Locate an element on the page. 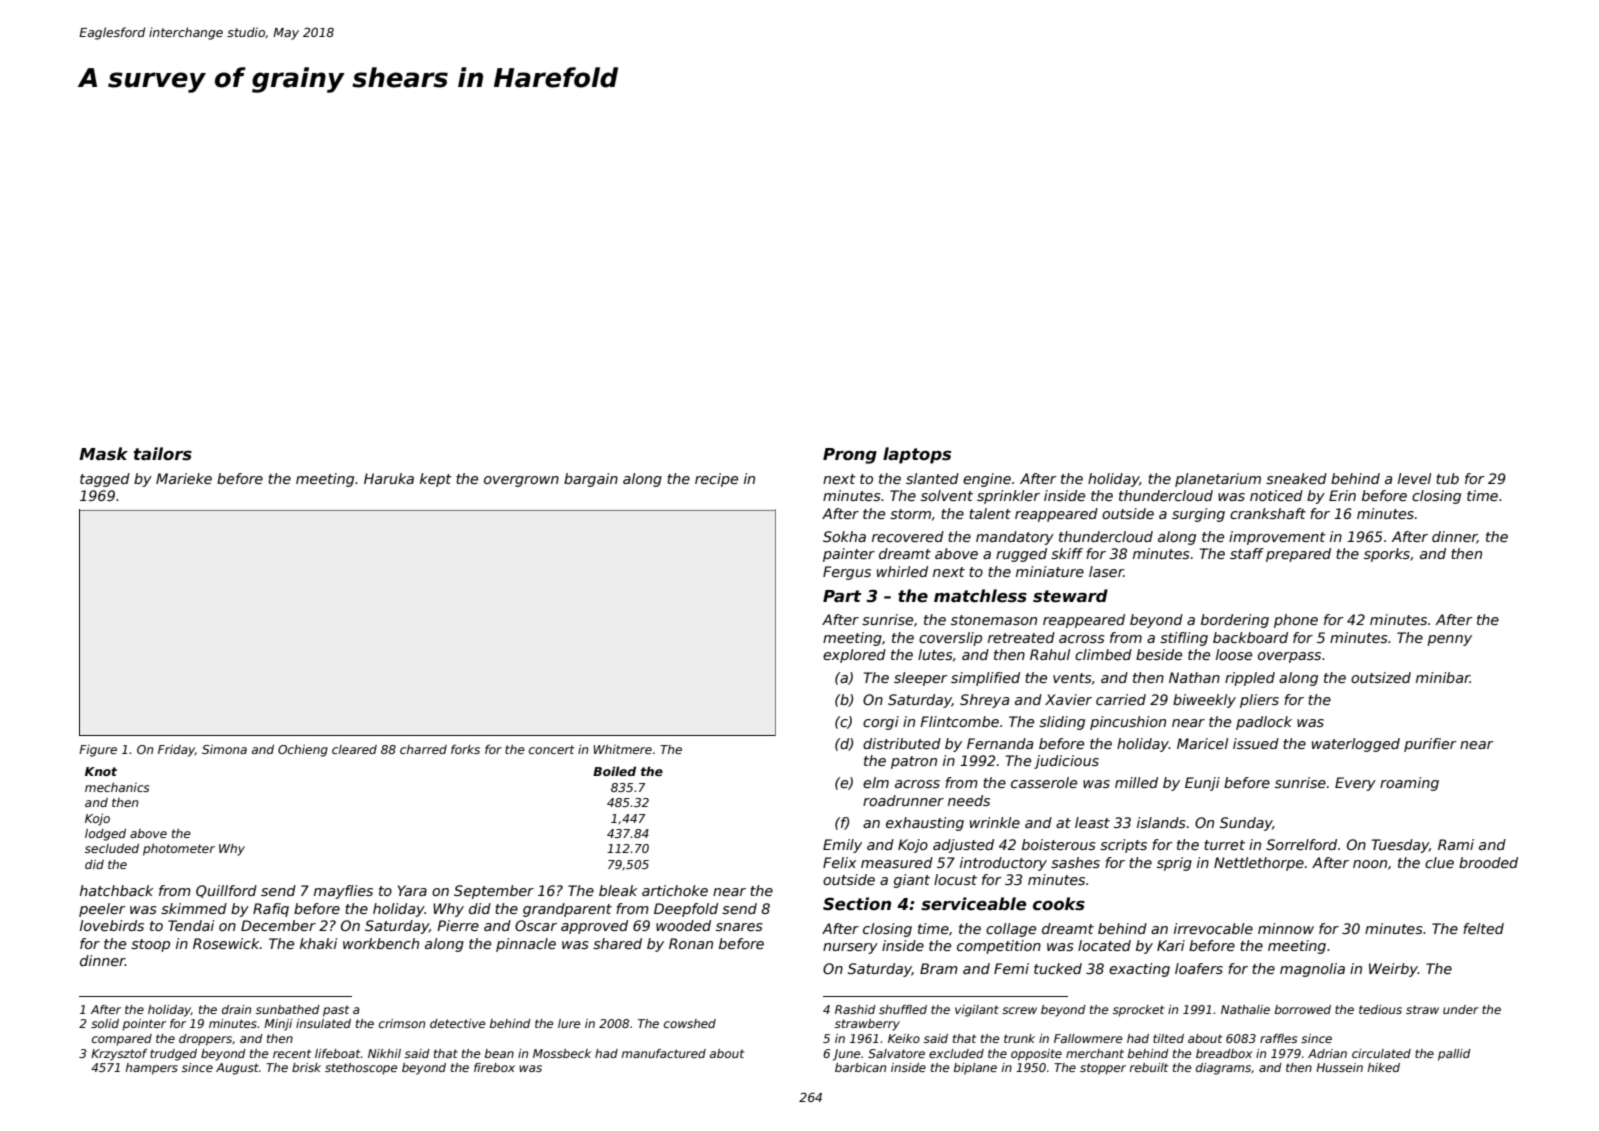 This document has height=1131, width=1599. rippled is located at coordinates (1250, 679).
